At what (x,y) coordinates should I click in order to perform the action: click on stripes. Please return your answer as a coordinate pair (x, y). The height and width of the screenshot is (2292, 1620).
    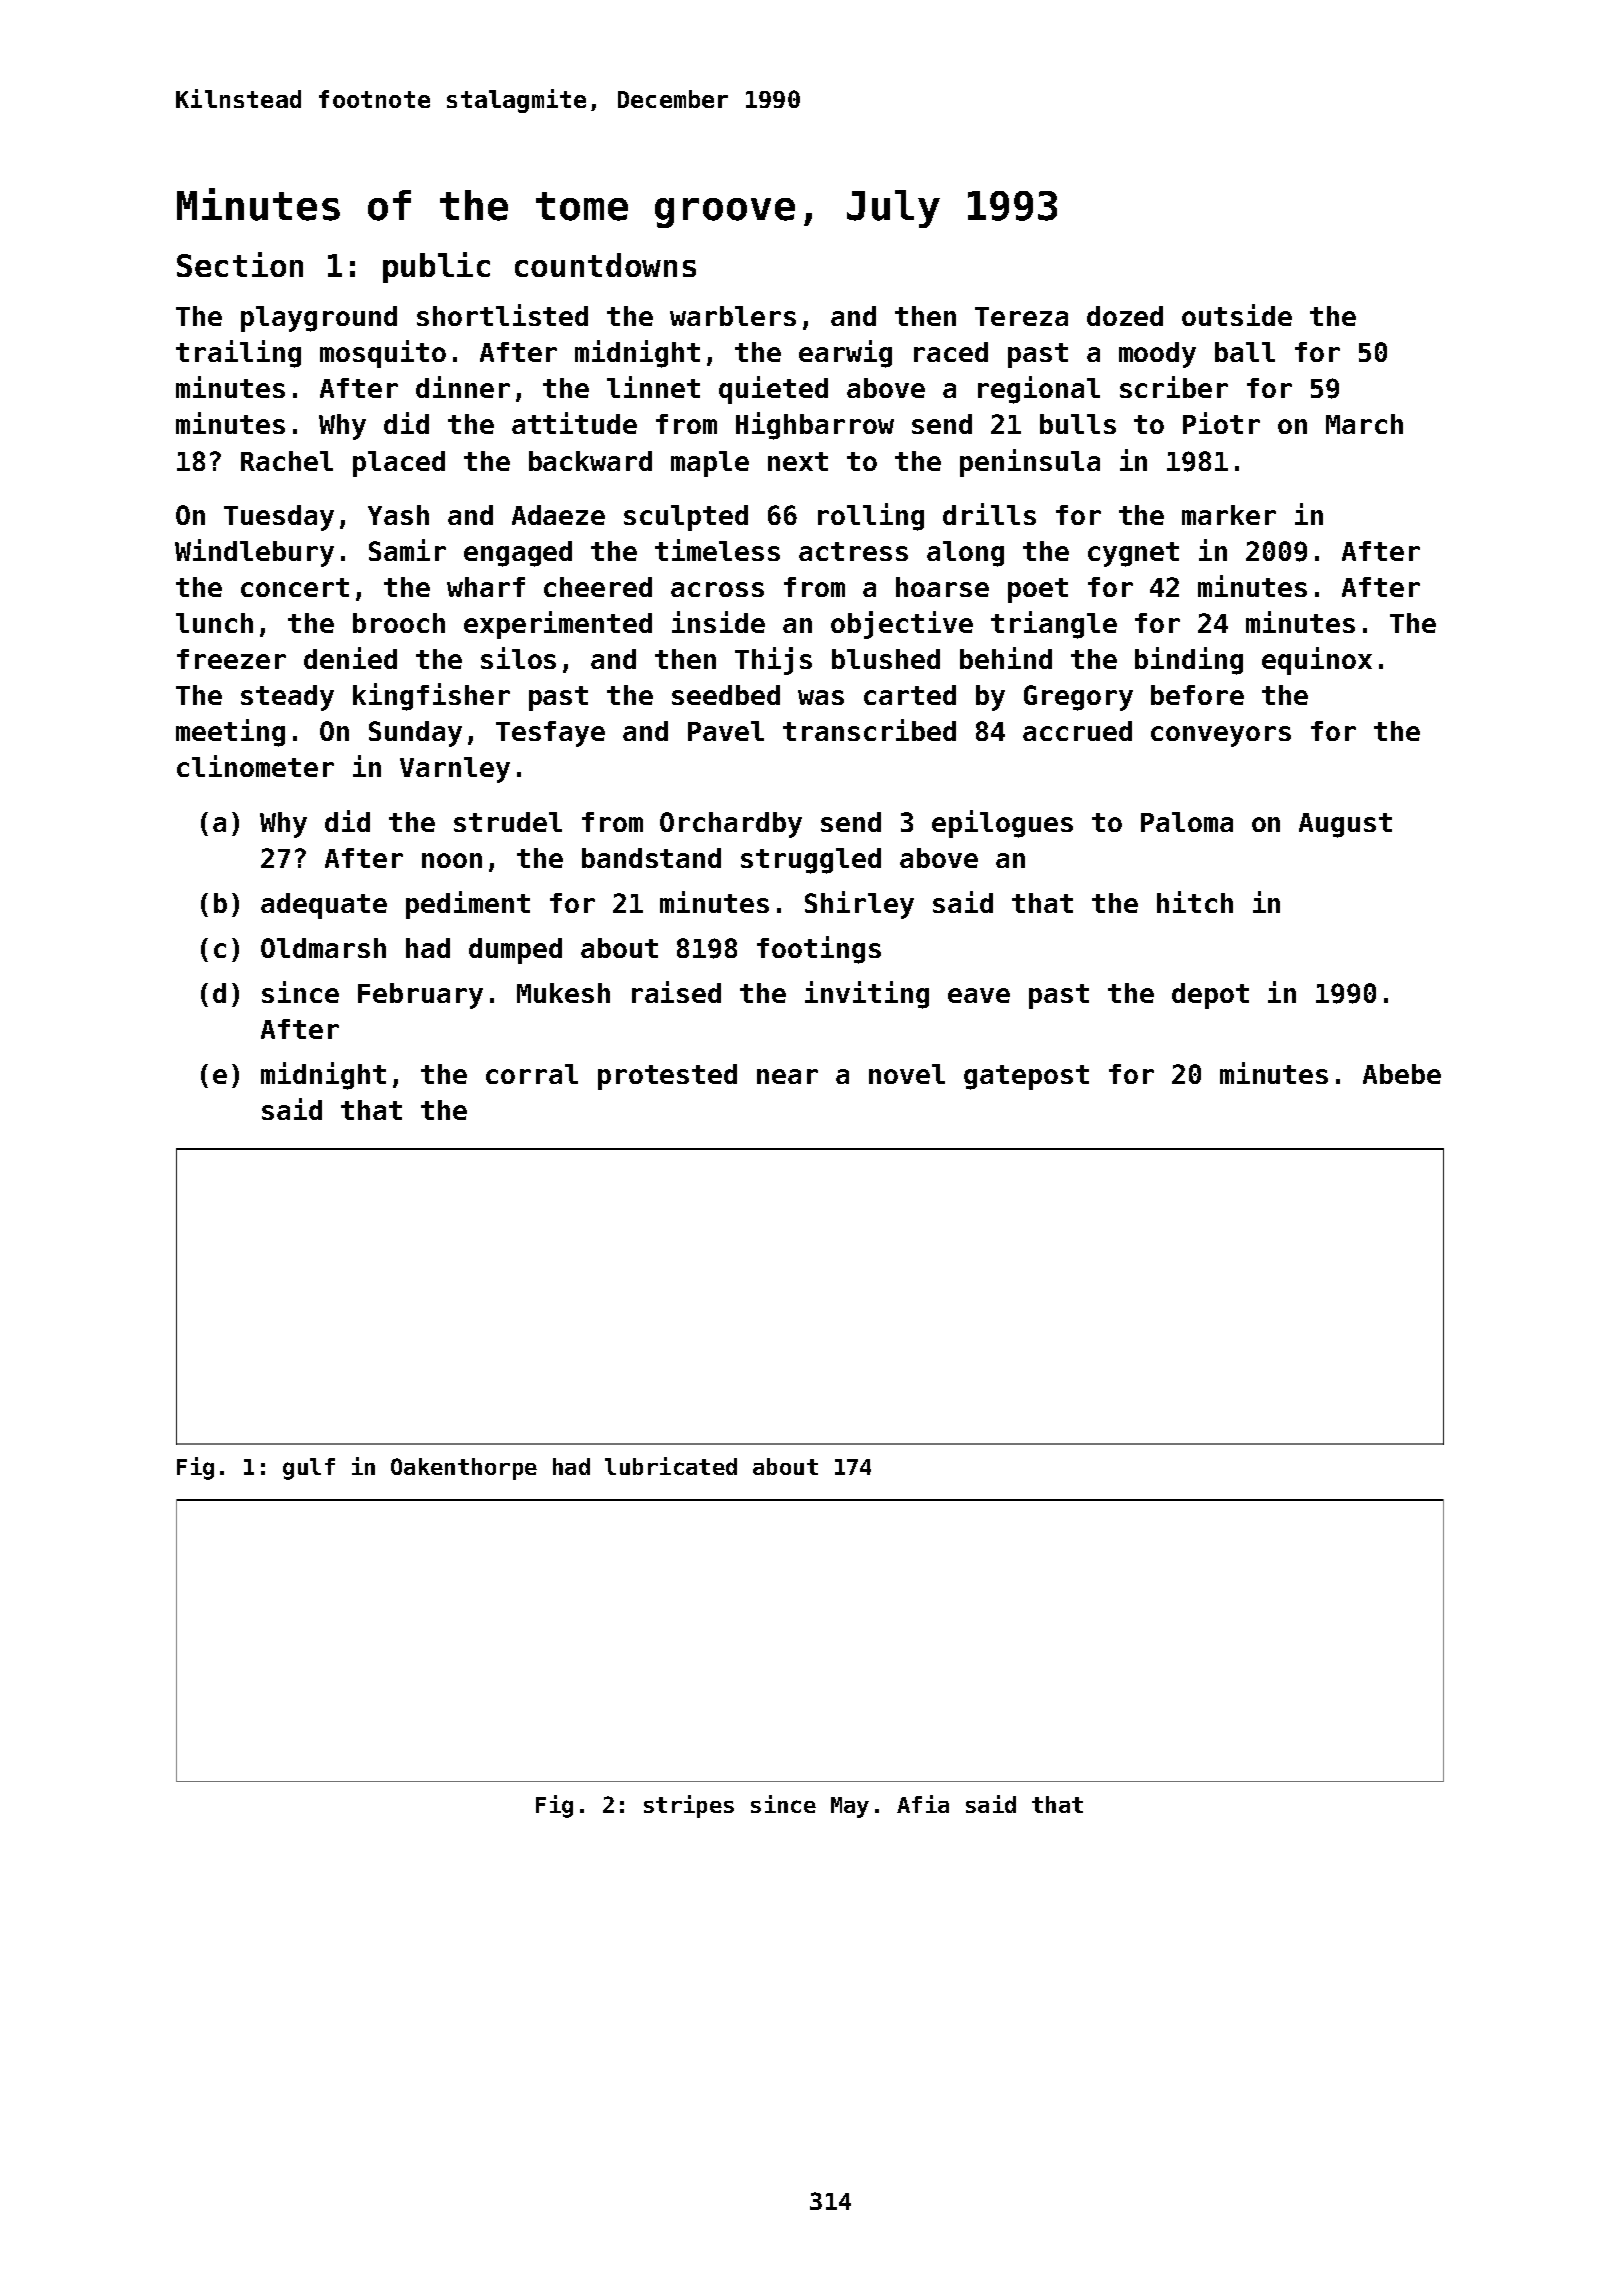
    Looking at the image, I should click on (689, 1806).
